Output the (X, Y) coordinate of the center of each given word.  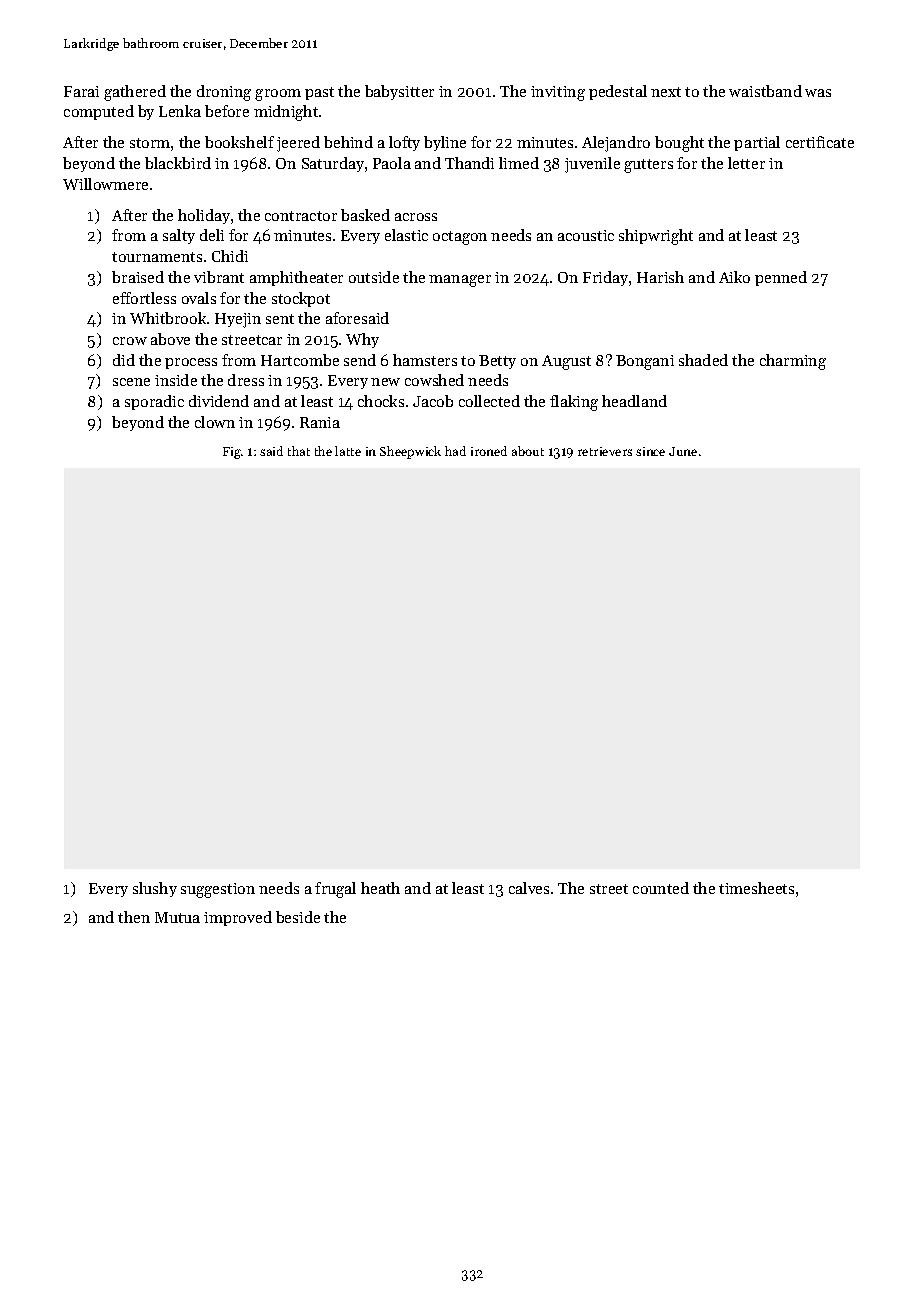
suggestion (218, 890)
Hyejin (238, 320)
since (650, 451)
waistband (765, 91)
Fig (232, 453)
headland (634, 401)
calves (529, 888)
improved (238, 918)
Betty (497, 362)
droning (224, 93)
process (191, 363)
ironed (489, 451)
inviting (558, 93)
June (683, 451)
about (528, 451)
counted (661, 888)
